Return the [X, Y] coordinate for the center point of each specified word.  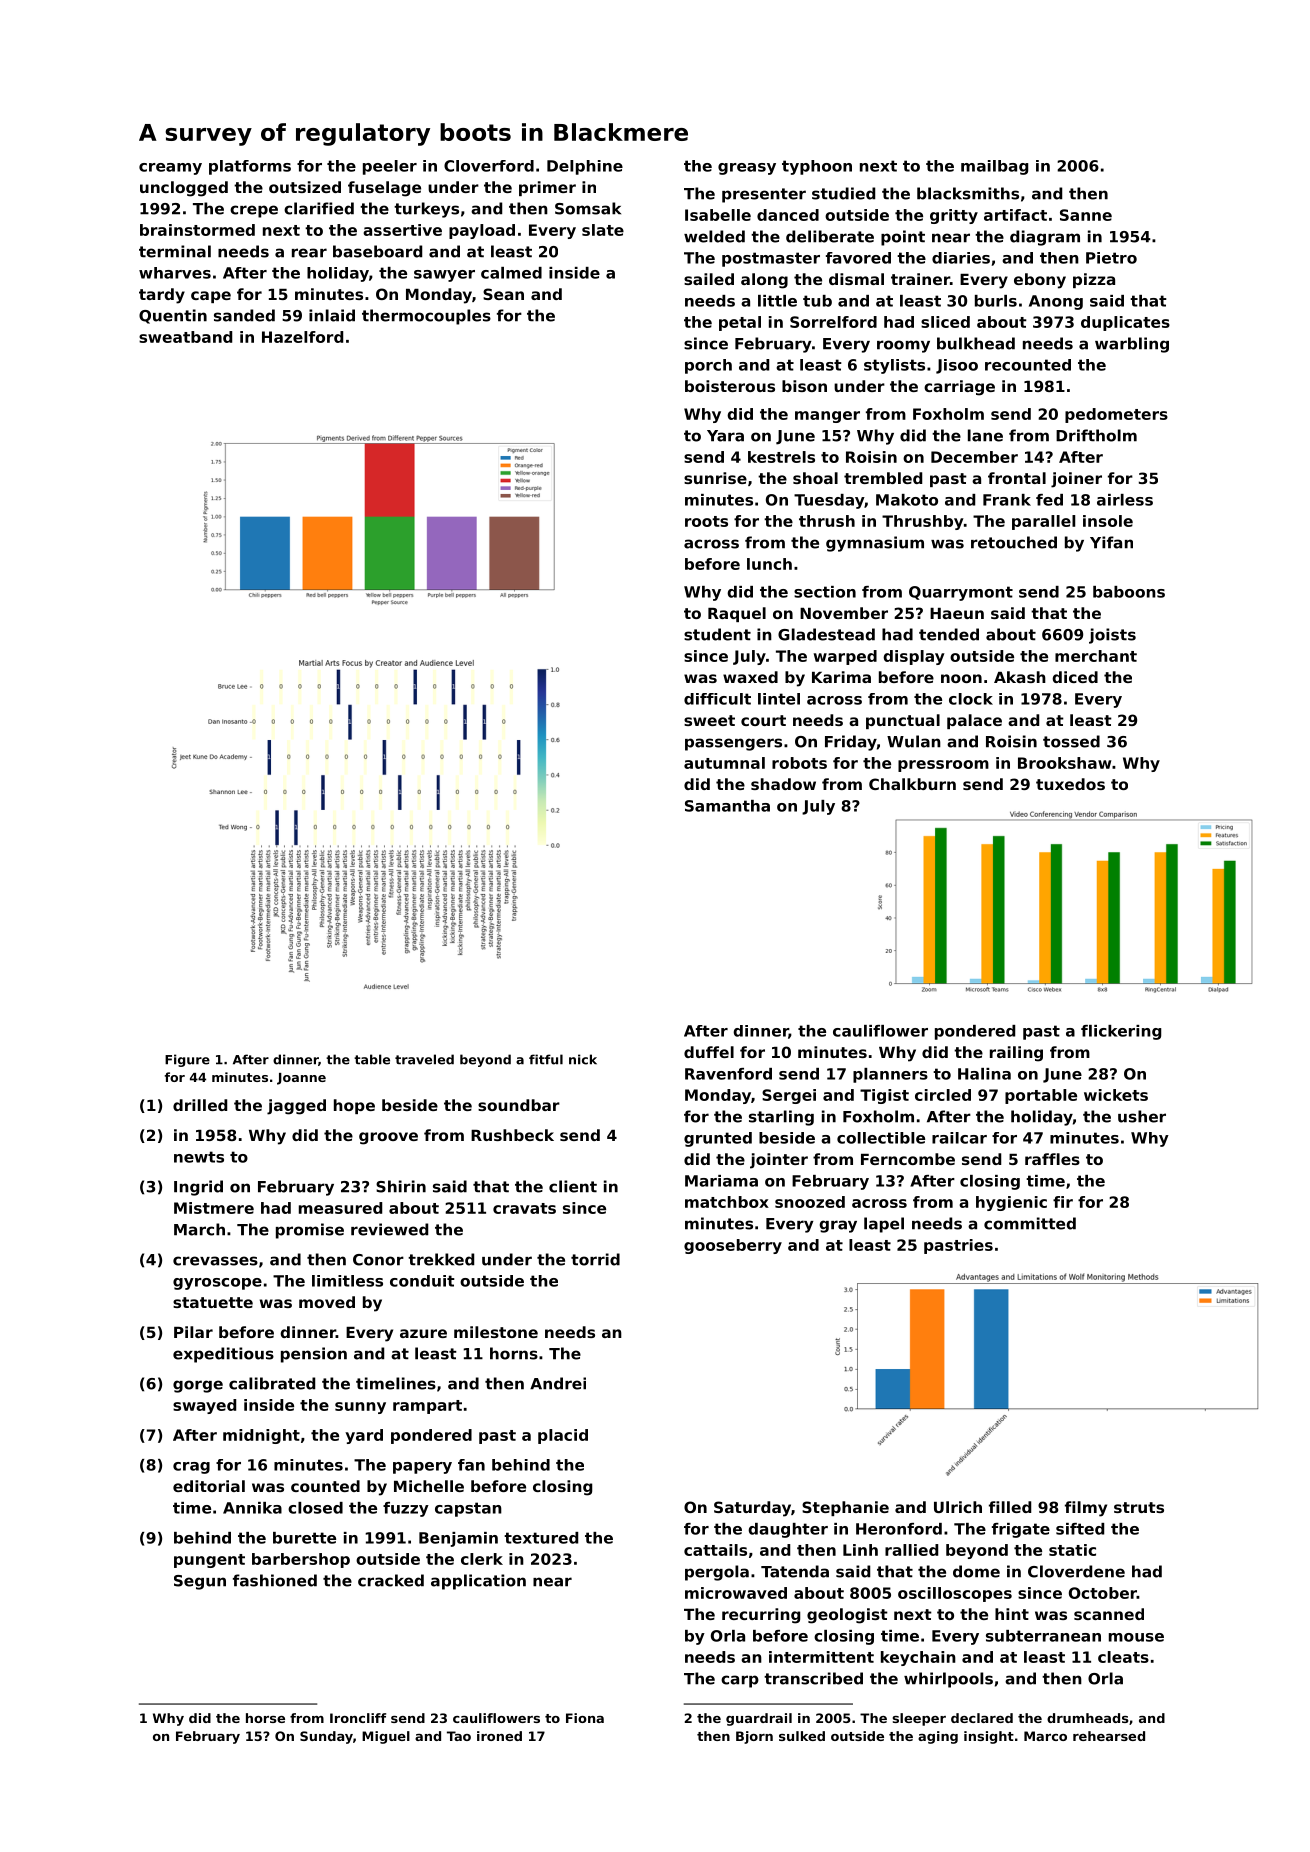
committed [1030, 1223]
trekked [441, 1259]
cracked [391, 1580]
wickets [1116, 1095]
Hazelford [302, 337]
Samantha [727, 806]
